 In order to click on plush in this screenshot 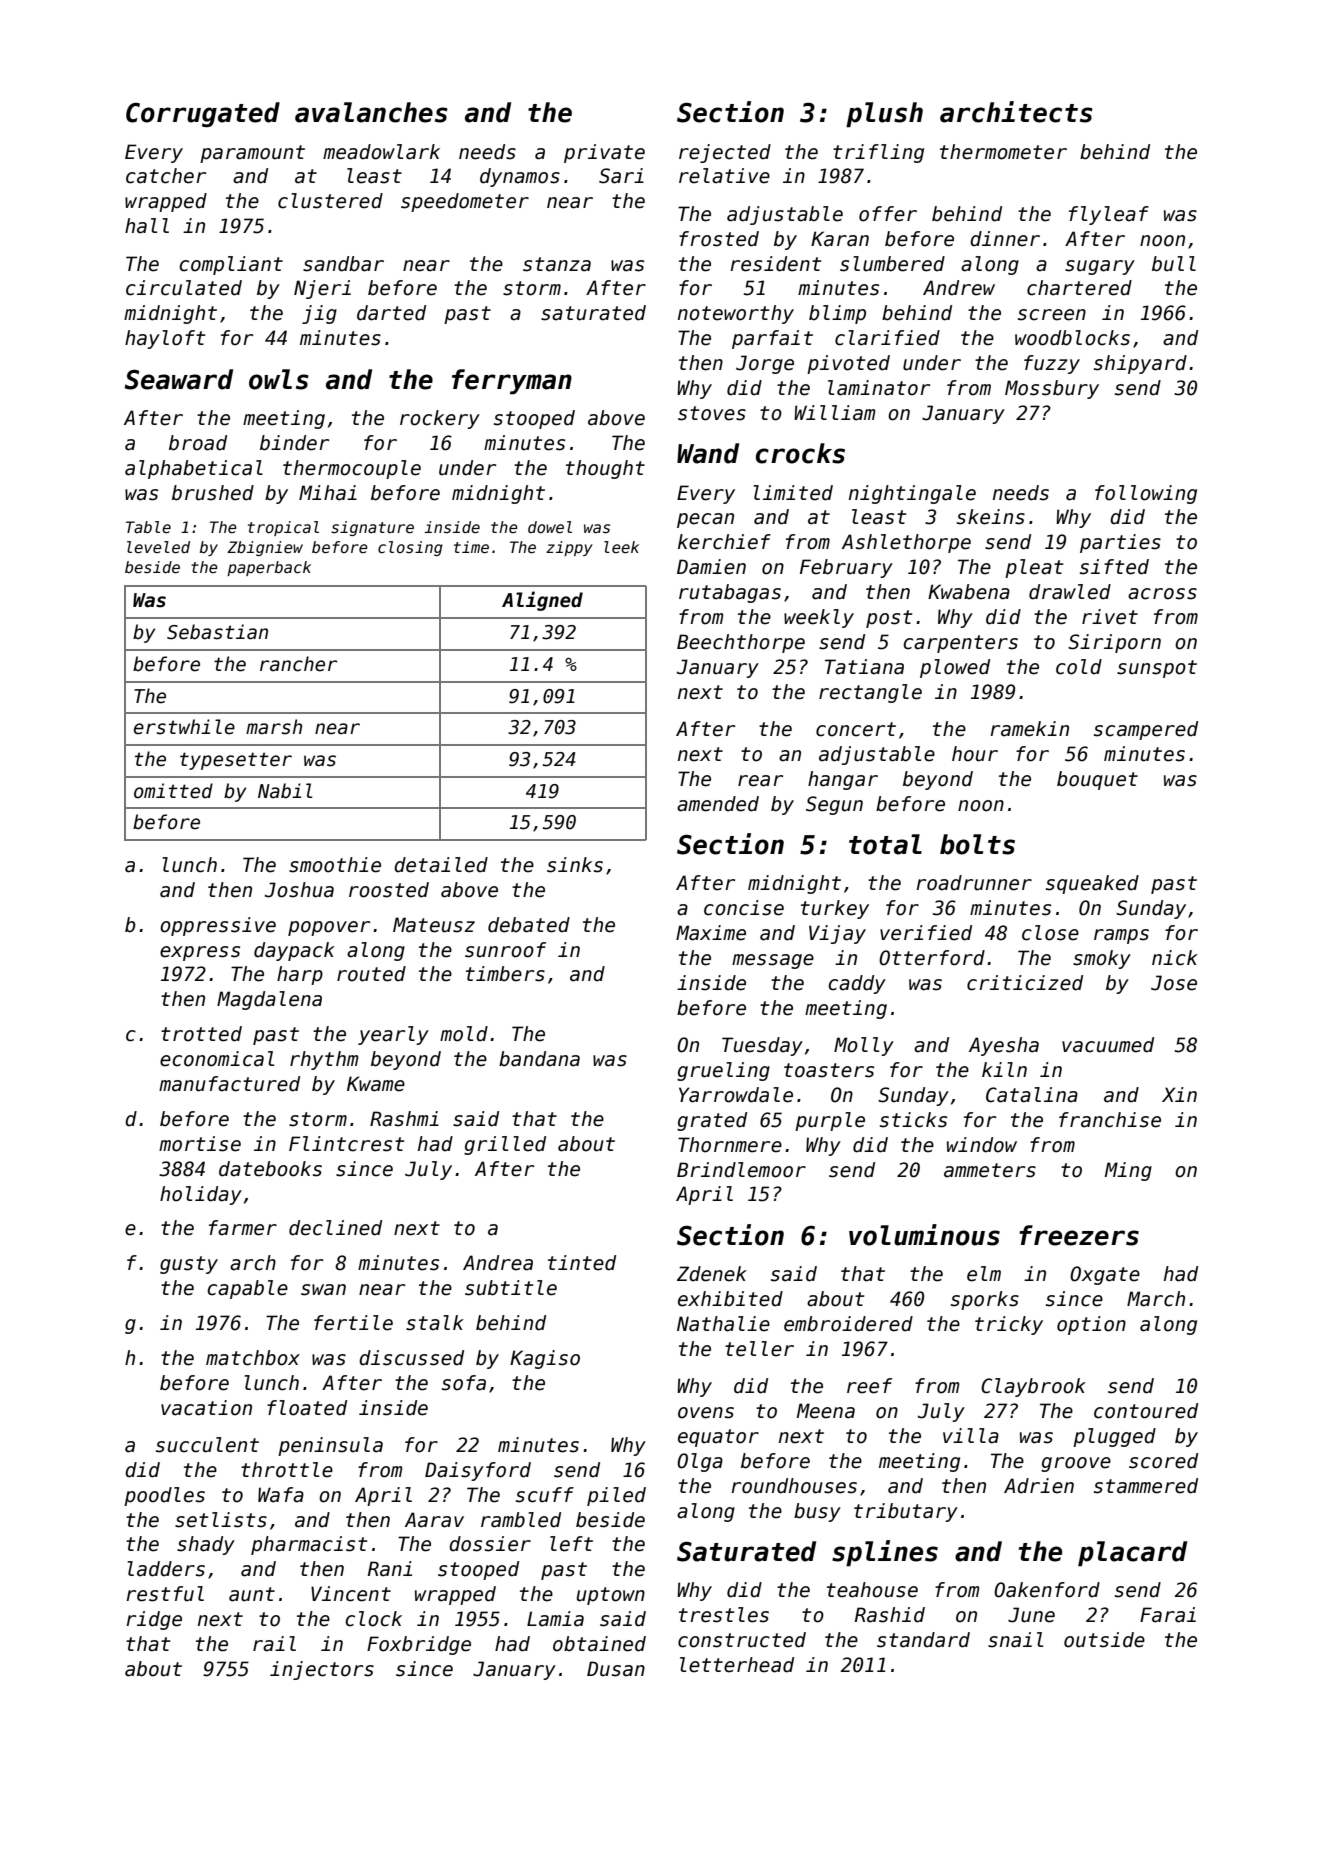, I will do `click(884, 115)`.
